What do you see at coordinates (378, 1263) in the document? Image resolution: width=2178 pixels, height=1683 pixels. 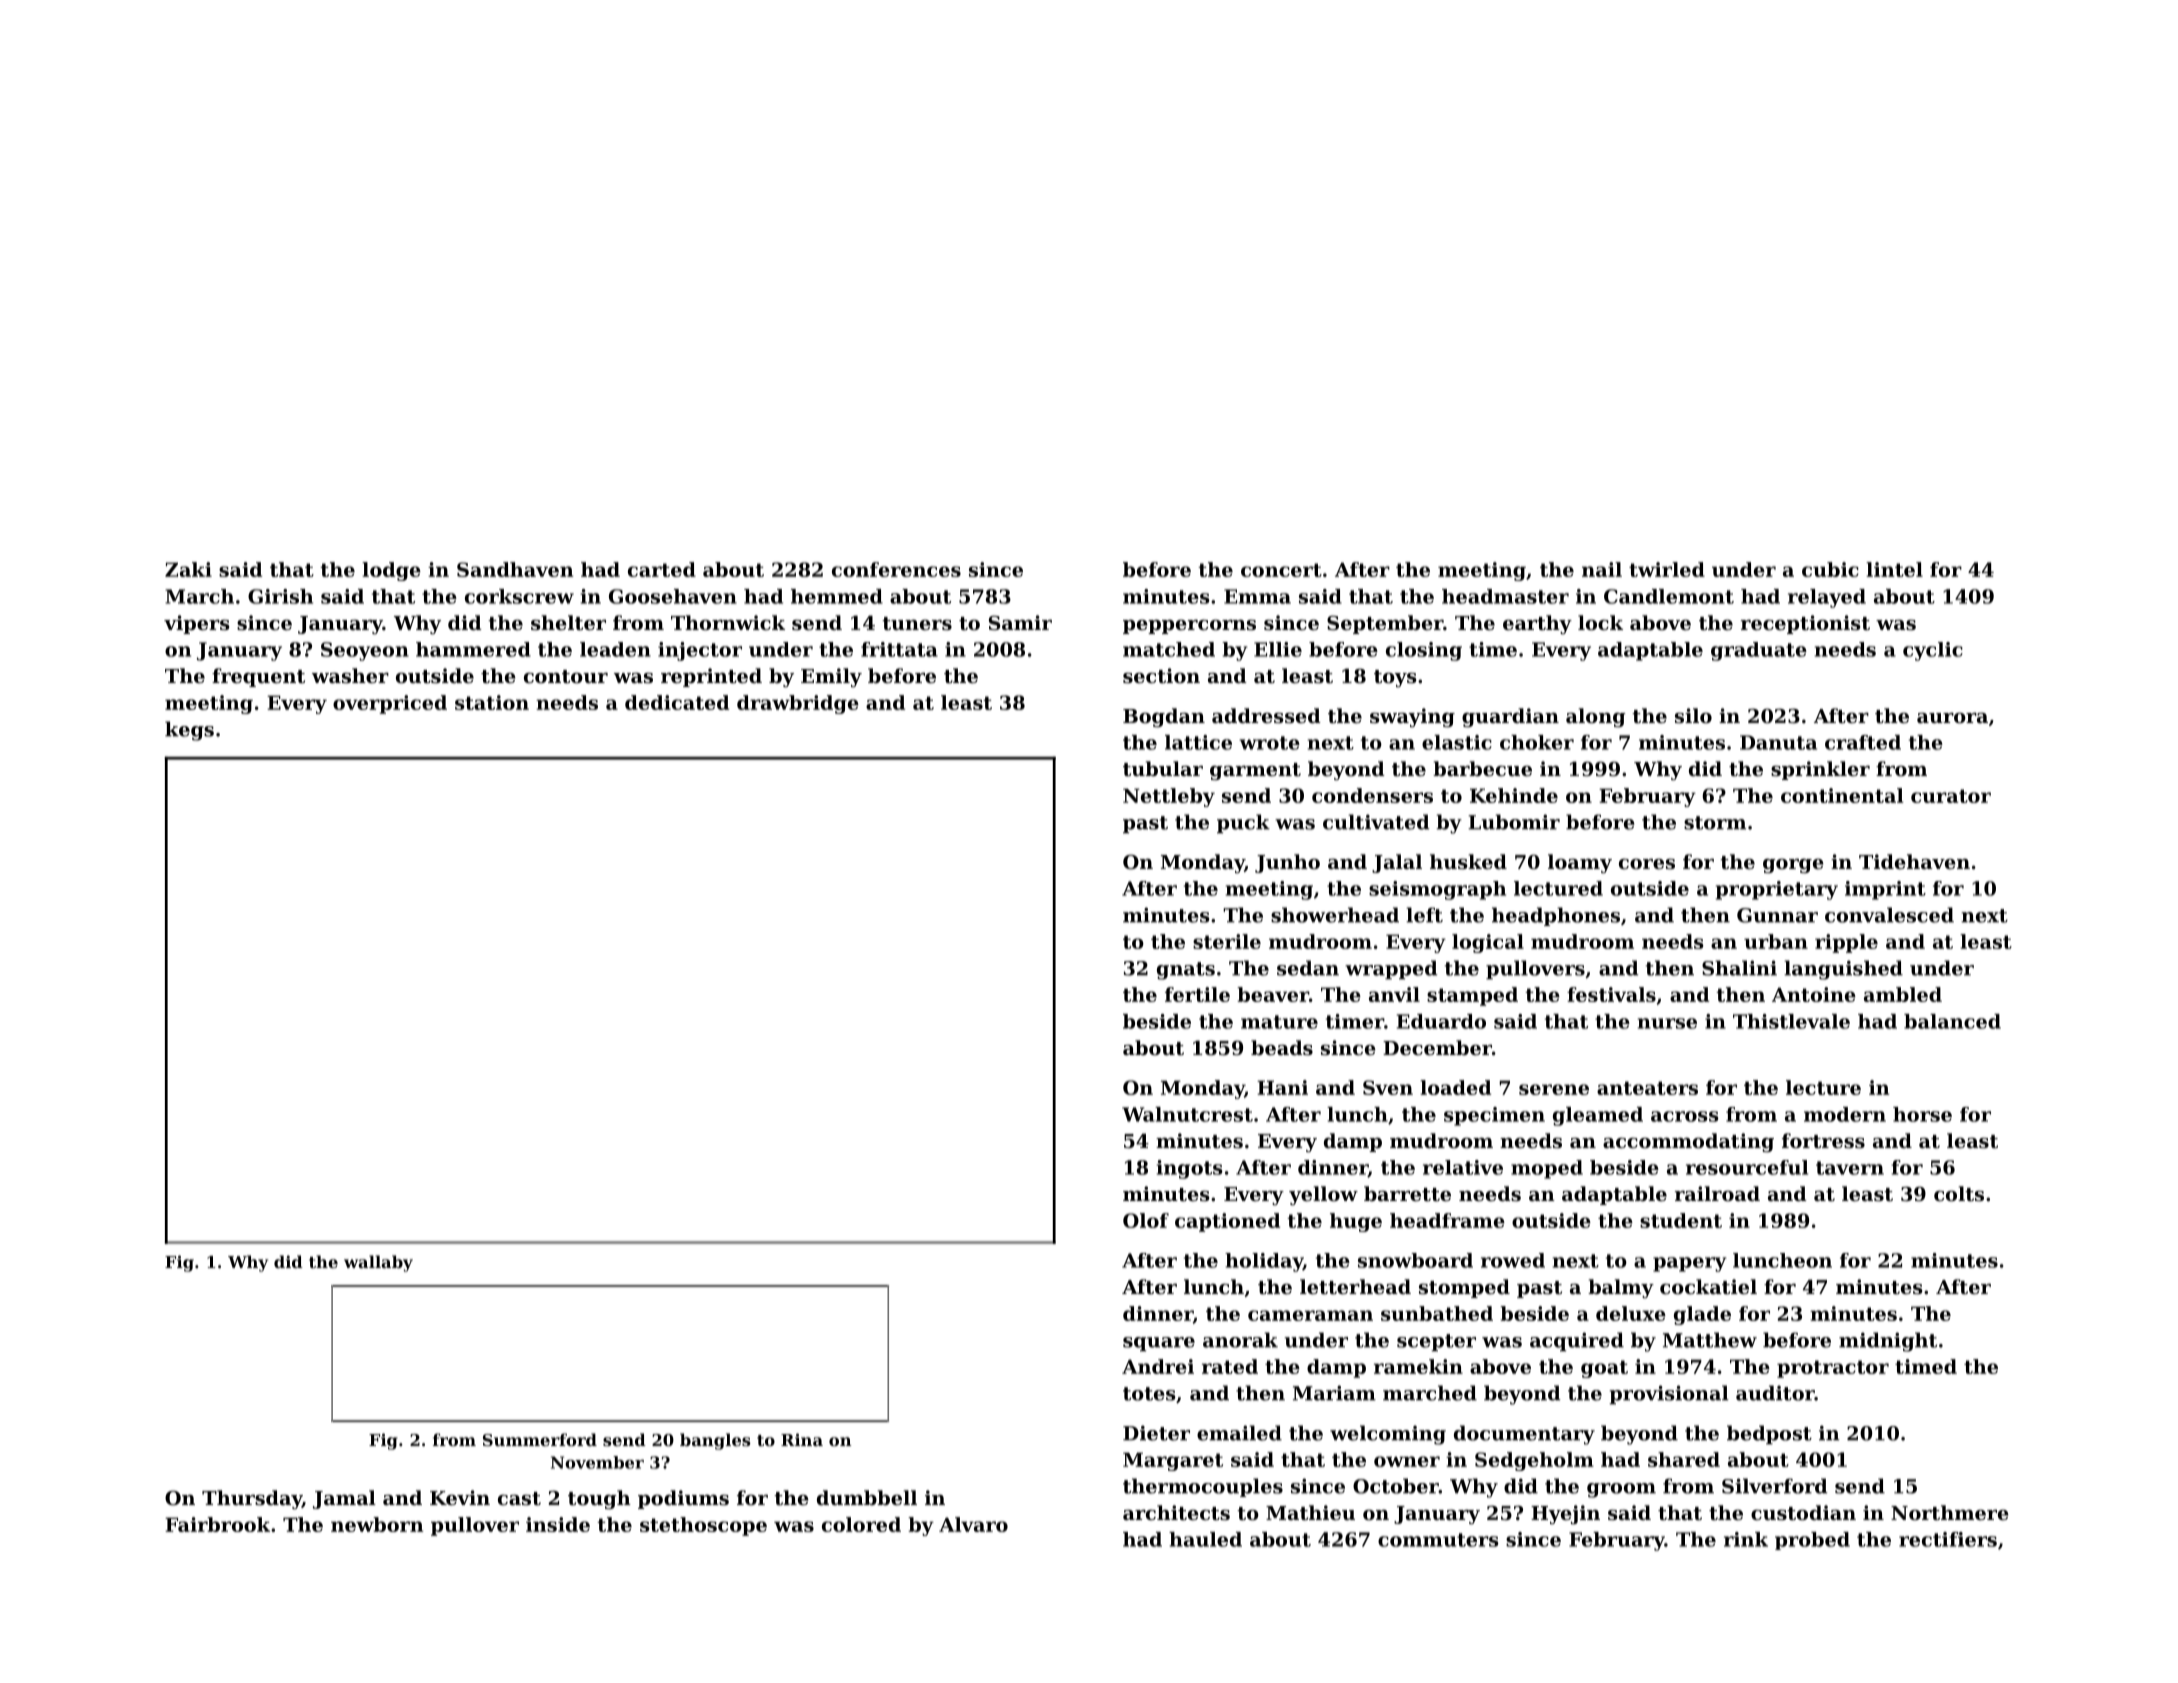 I see `wallaby` at bounding box center [378, 1263].
